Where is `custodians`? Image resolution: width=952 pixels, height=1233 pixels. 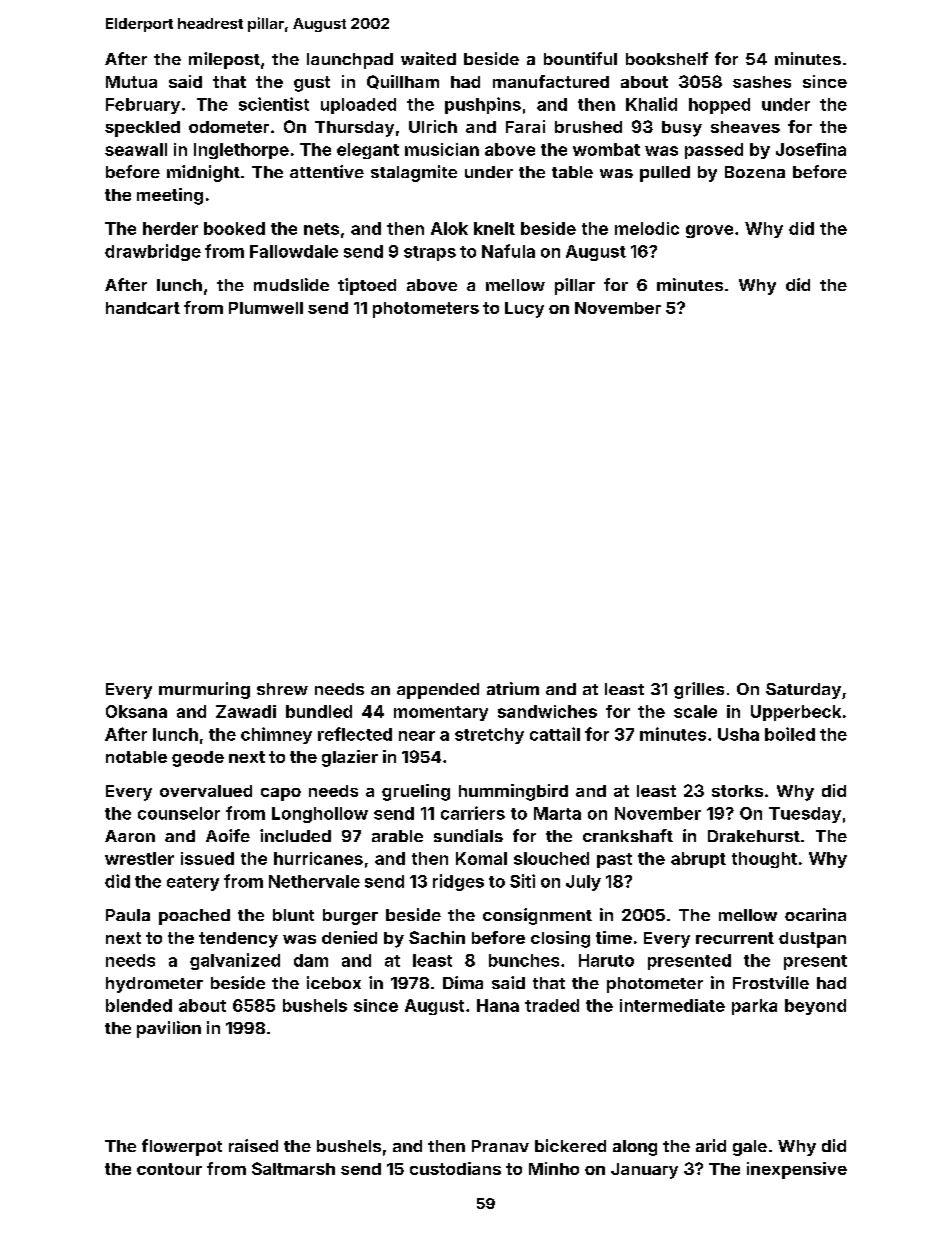 custodians is located at coordinates (455, 1168).
